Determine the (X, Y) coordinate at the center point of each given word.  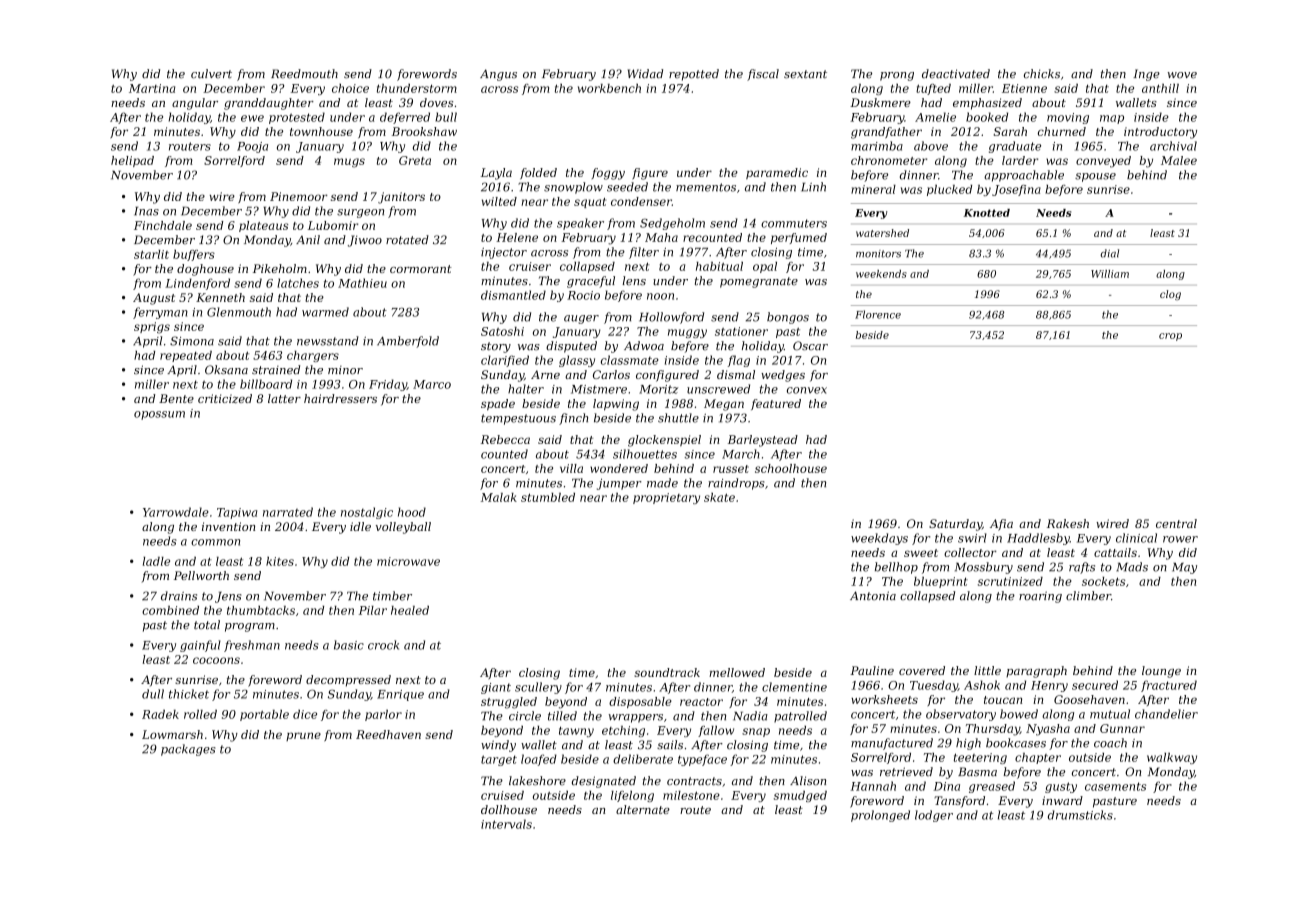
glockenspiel (664, 441)
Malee (1179, 160)
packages (188, 750)
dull (153, 694)
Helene (517, 237)
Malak (499, 497)
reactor (701, 702)
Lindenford (197, 284)
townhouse (321, 131)
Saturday (955, 525)
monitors (878, 254)
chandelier (1166, 714)
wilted (499, 201)
